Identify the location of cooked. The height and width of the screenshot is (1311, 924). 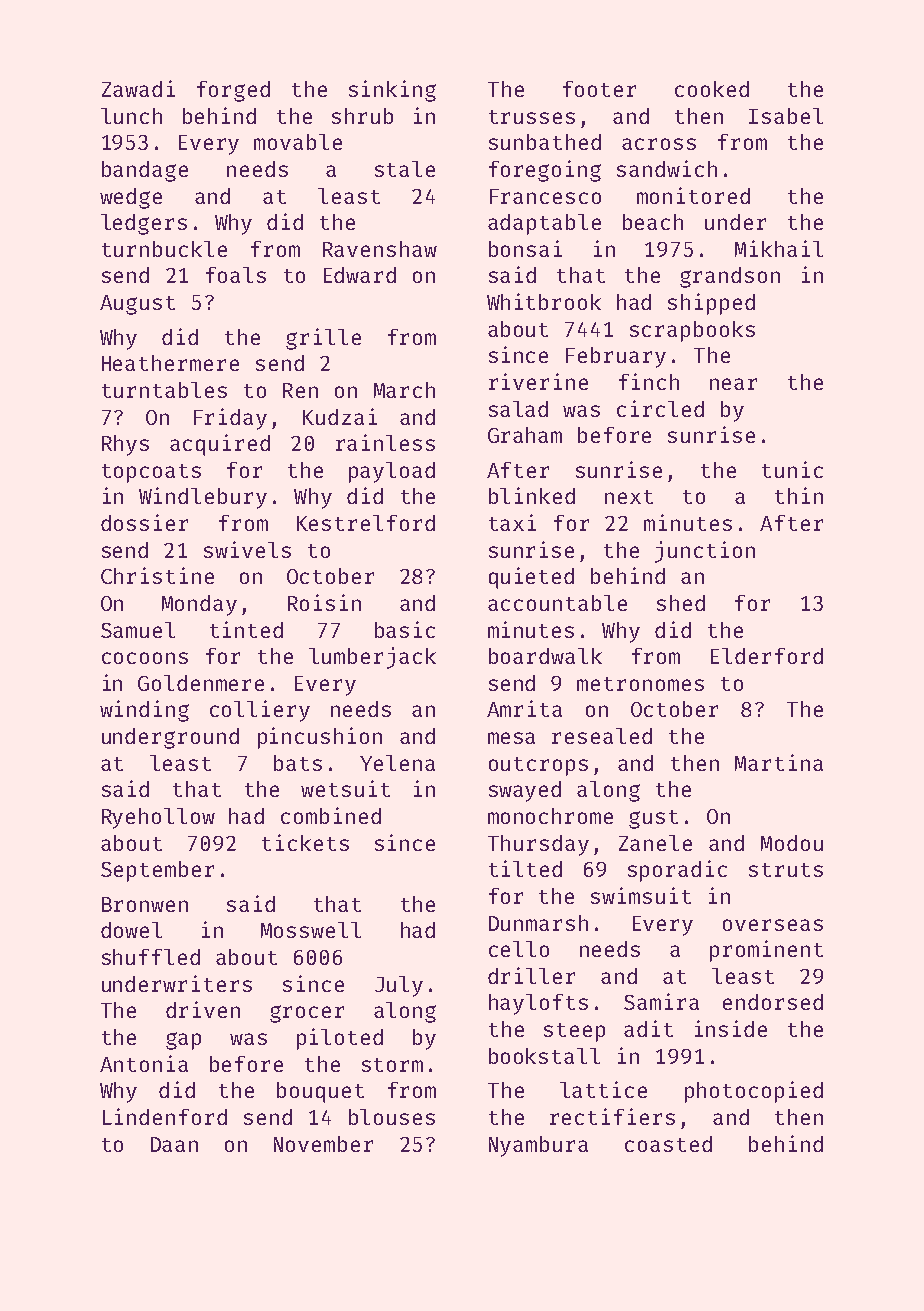
(712, 89).
